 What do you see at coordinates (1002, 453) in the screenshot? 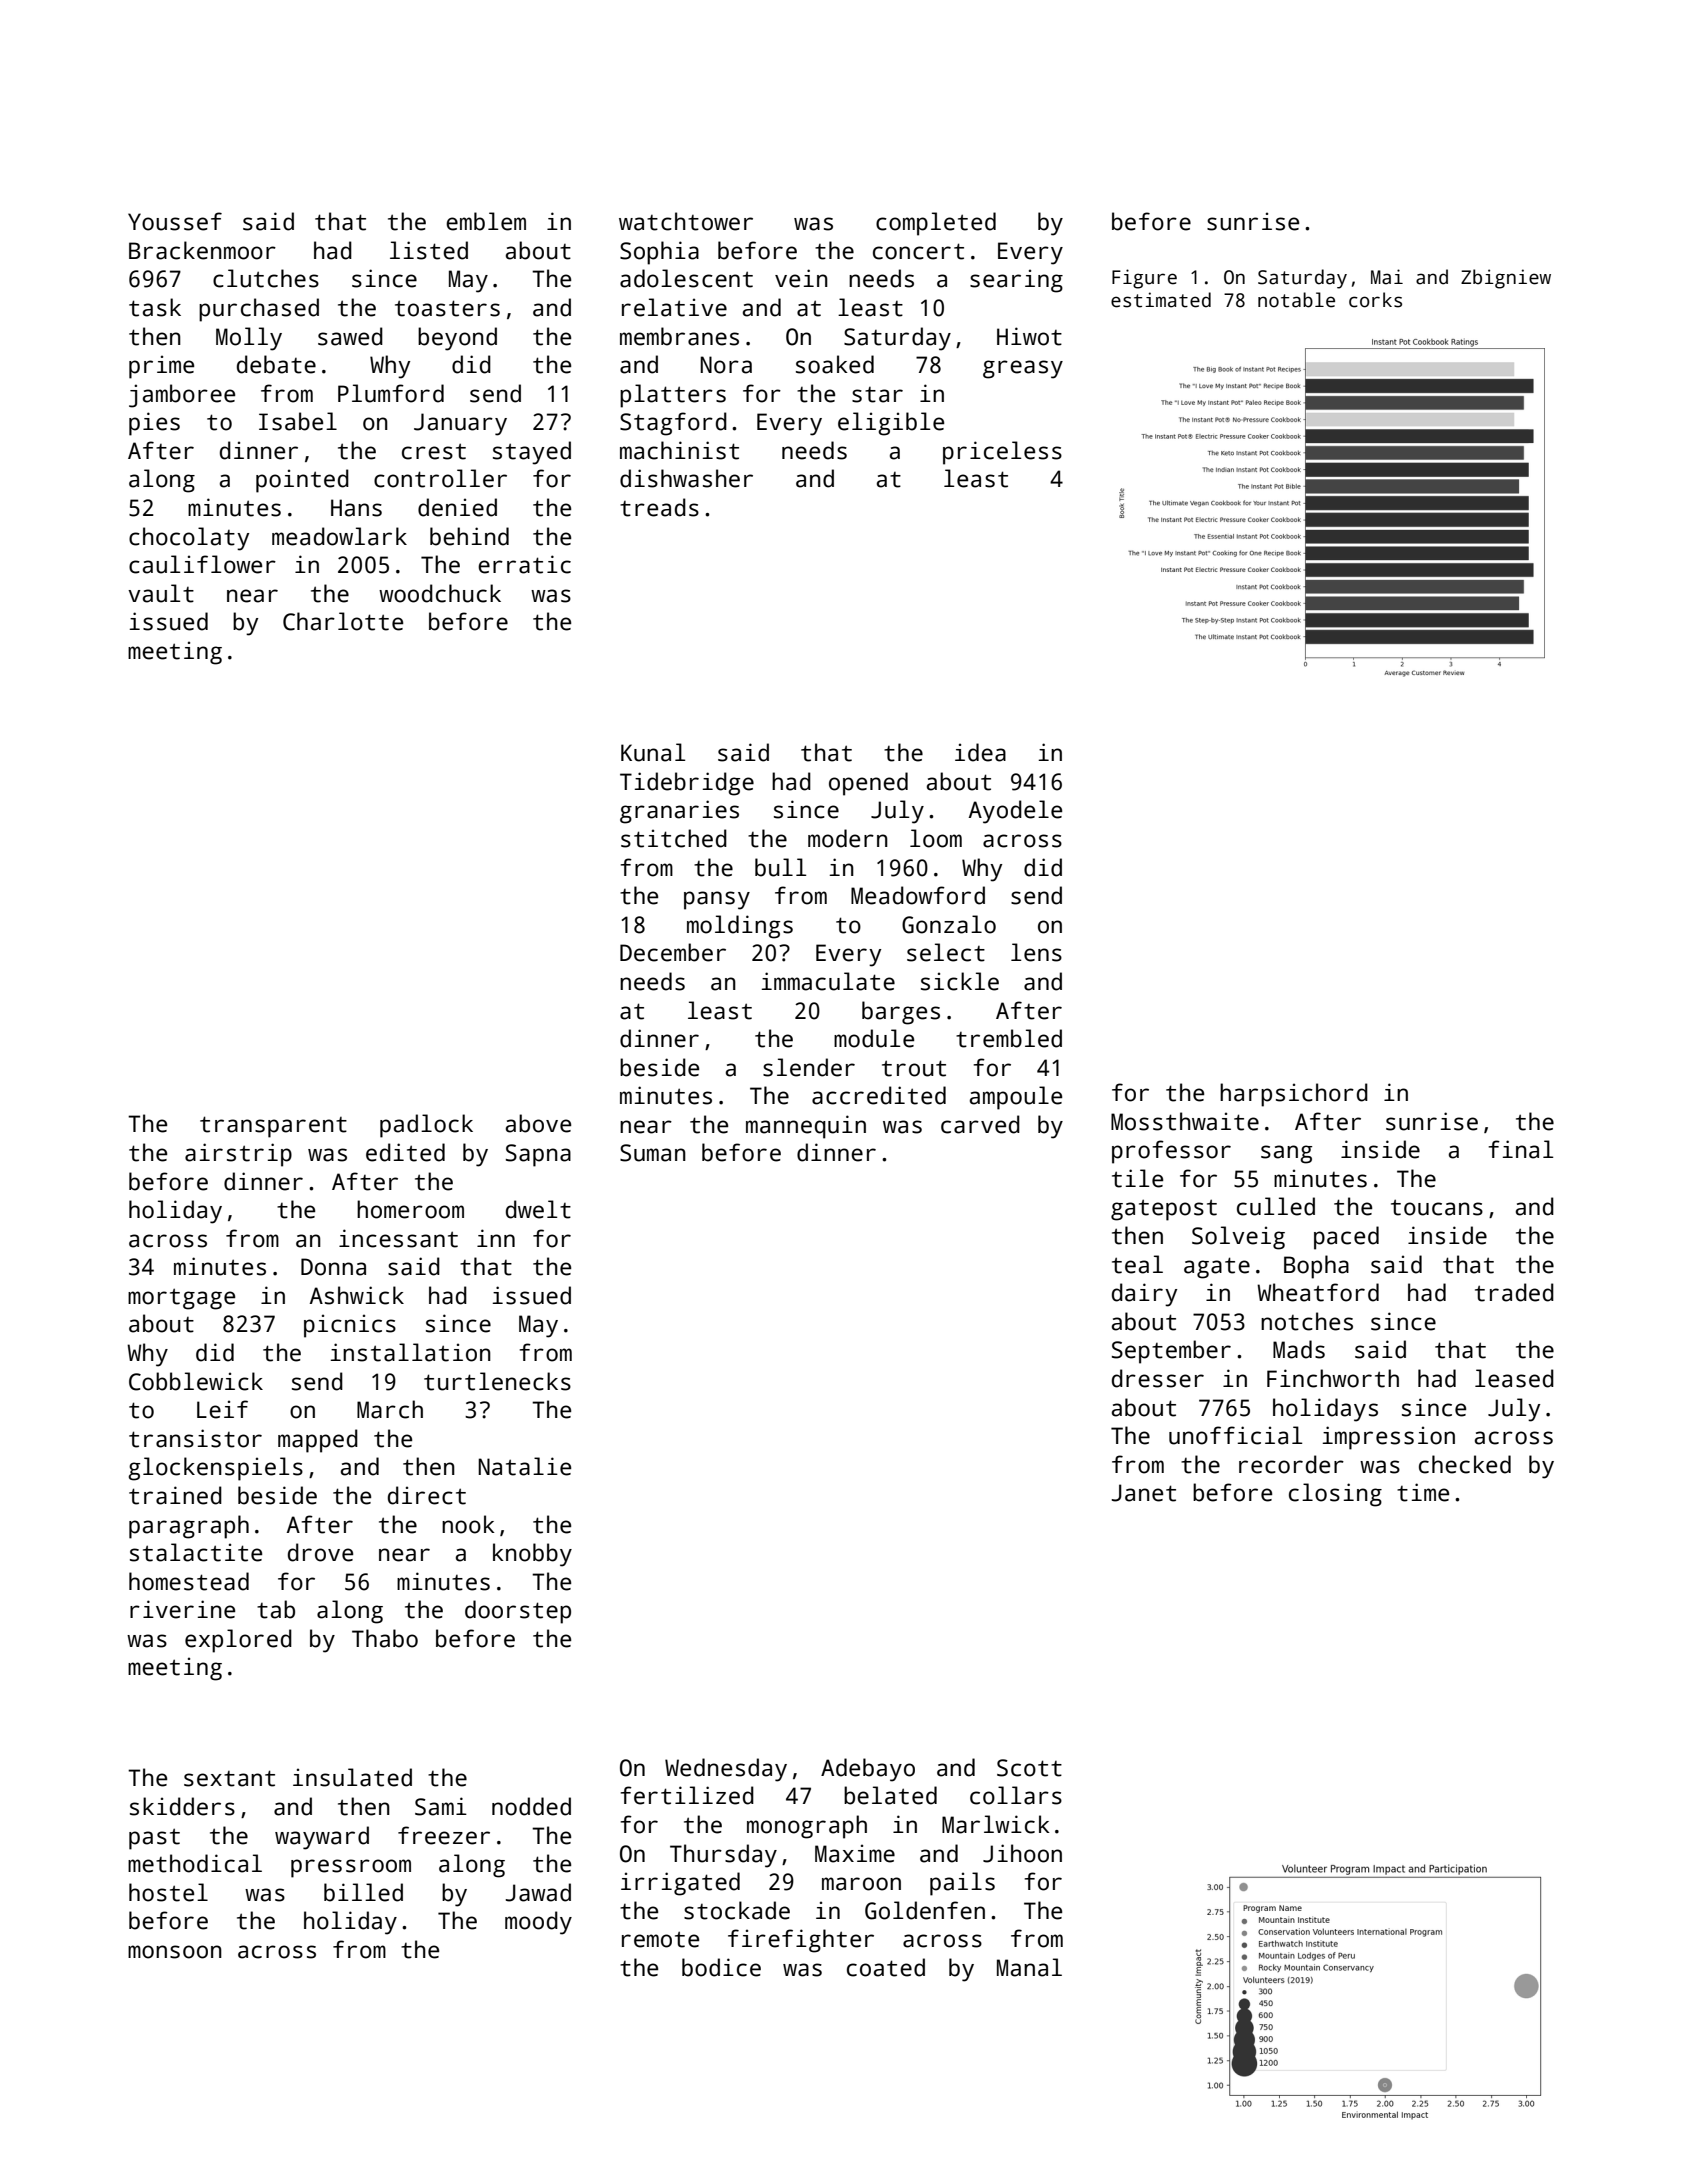
I see `priceless` at bounding box center [1002, 453].
